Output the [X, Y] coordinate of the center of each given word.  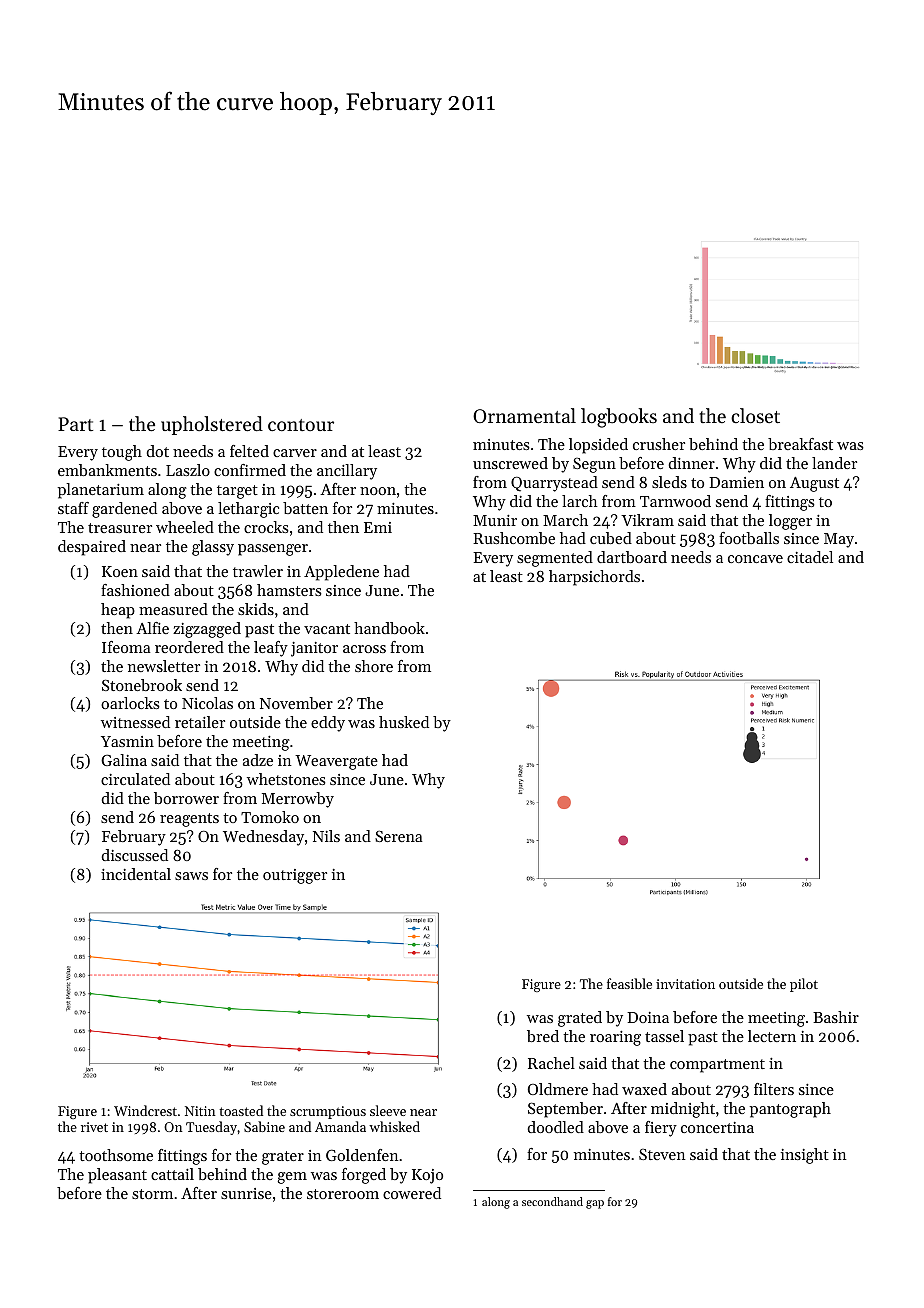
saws [191, 876]
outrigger [295, 876]
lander [834, 463]
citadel [810, 557]
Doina [648, 1017]
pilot [804, 985]
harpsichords [594, 578]
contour [301, 425]
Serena [399, 836]
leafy [271, 649]
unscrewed [510, 463]
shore [374, 666]
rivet [94, 1127]
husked [404, 722]
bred [543, 1036]
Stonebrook [142, 685]
